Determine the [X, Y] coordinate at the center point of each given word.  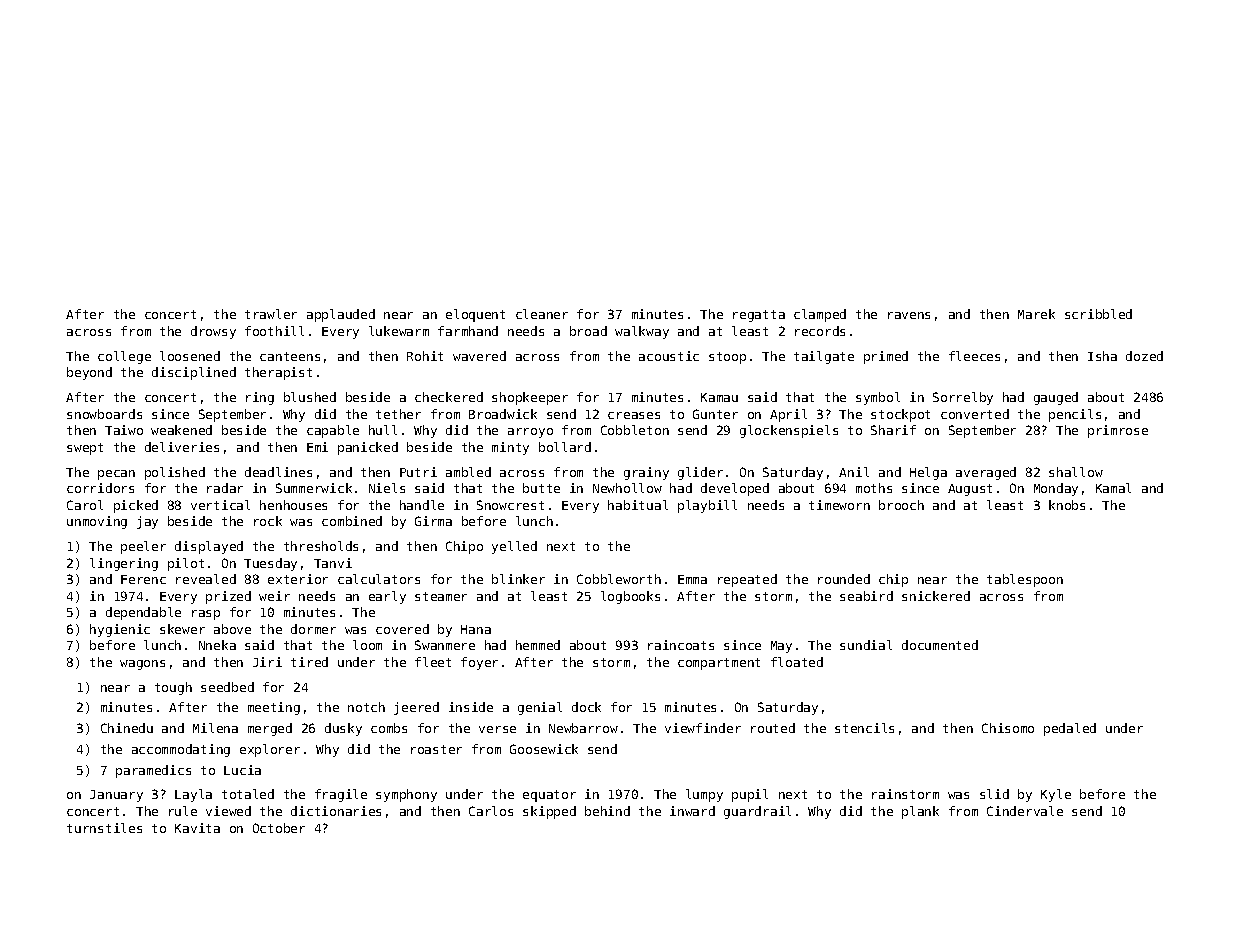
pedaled [1070, 729]
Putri [418, 472]
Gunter [715, 414]
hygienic [120, 630]
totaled [248, 794]
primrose [1118, 431]
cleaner [542, 314]
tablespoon [1025, 580]
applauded [341, 315]
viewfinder [703, 728]
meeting [274, 708]
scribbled [1098, 314]
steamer [441, 596]
